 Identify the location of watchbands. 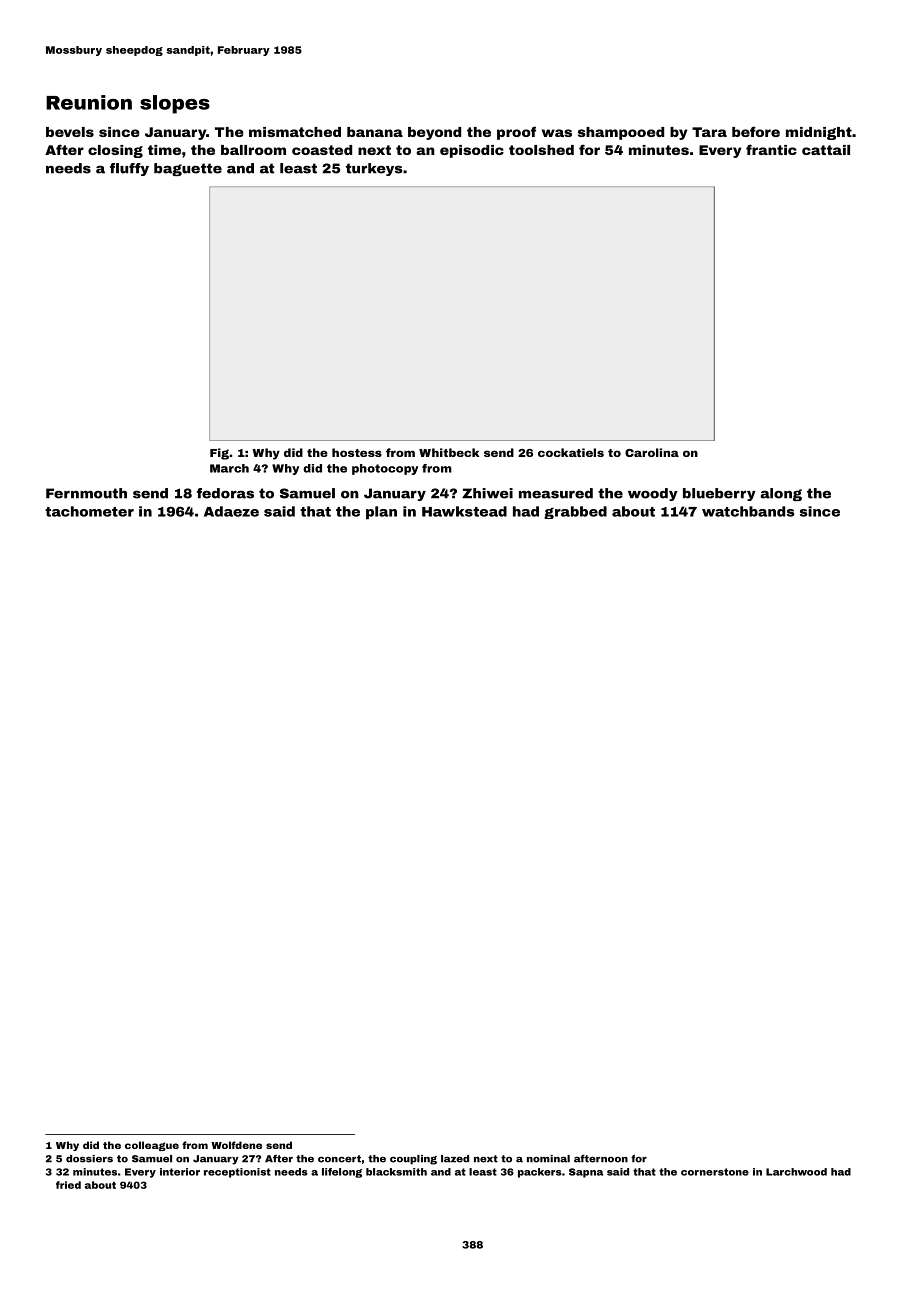
(748, 511).
